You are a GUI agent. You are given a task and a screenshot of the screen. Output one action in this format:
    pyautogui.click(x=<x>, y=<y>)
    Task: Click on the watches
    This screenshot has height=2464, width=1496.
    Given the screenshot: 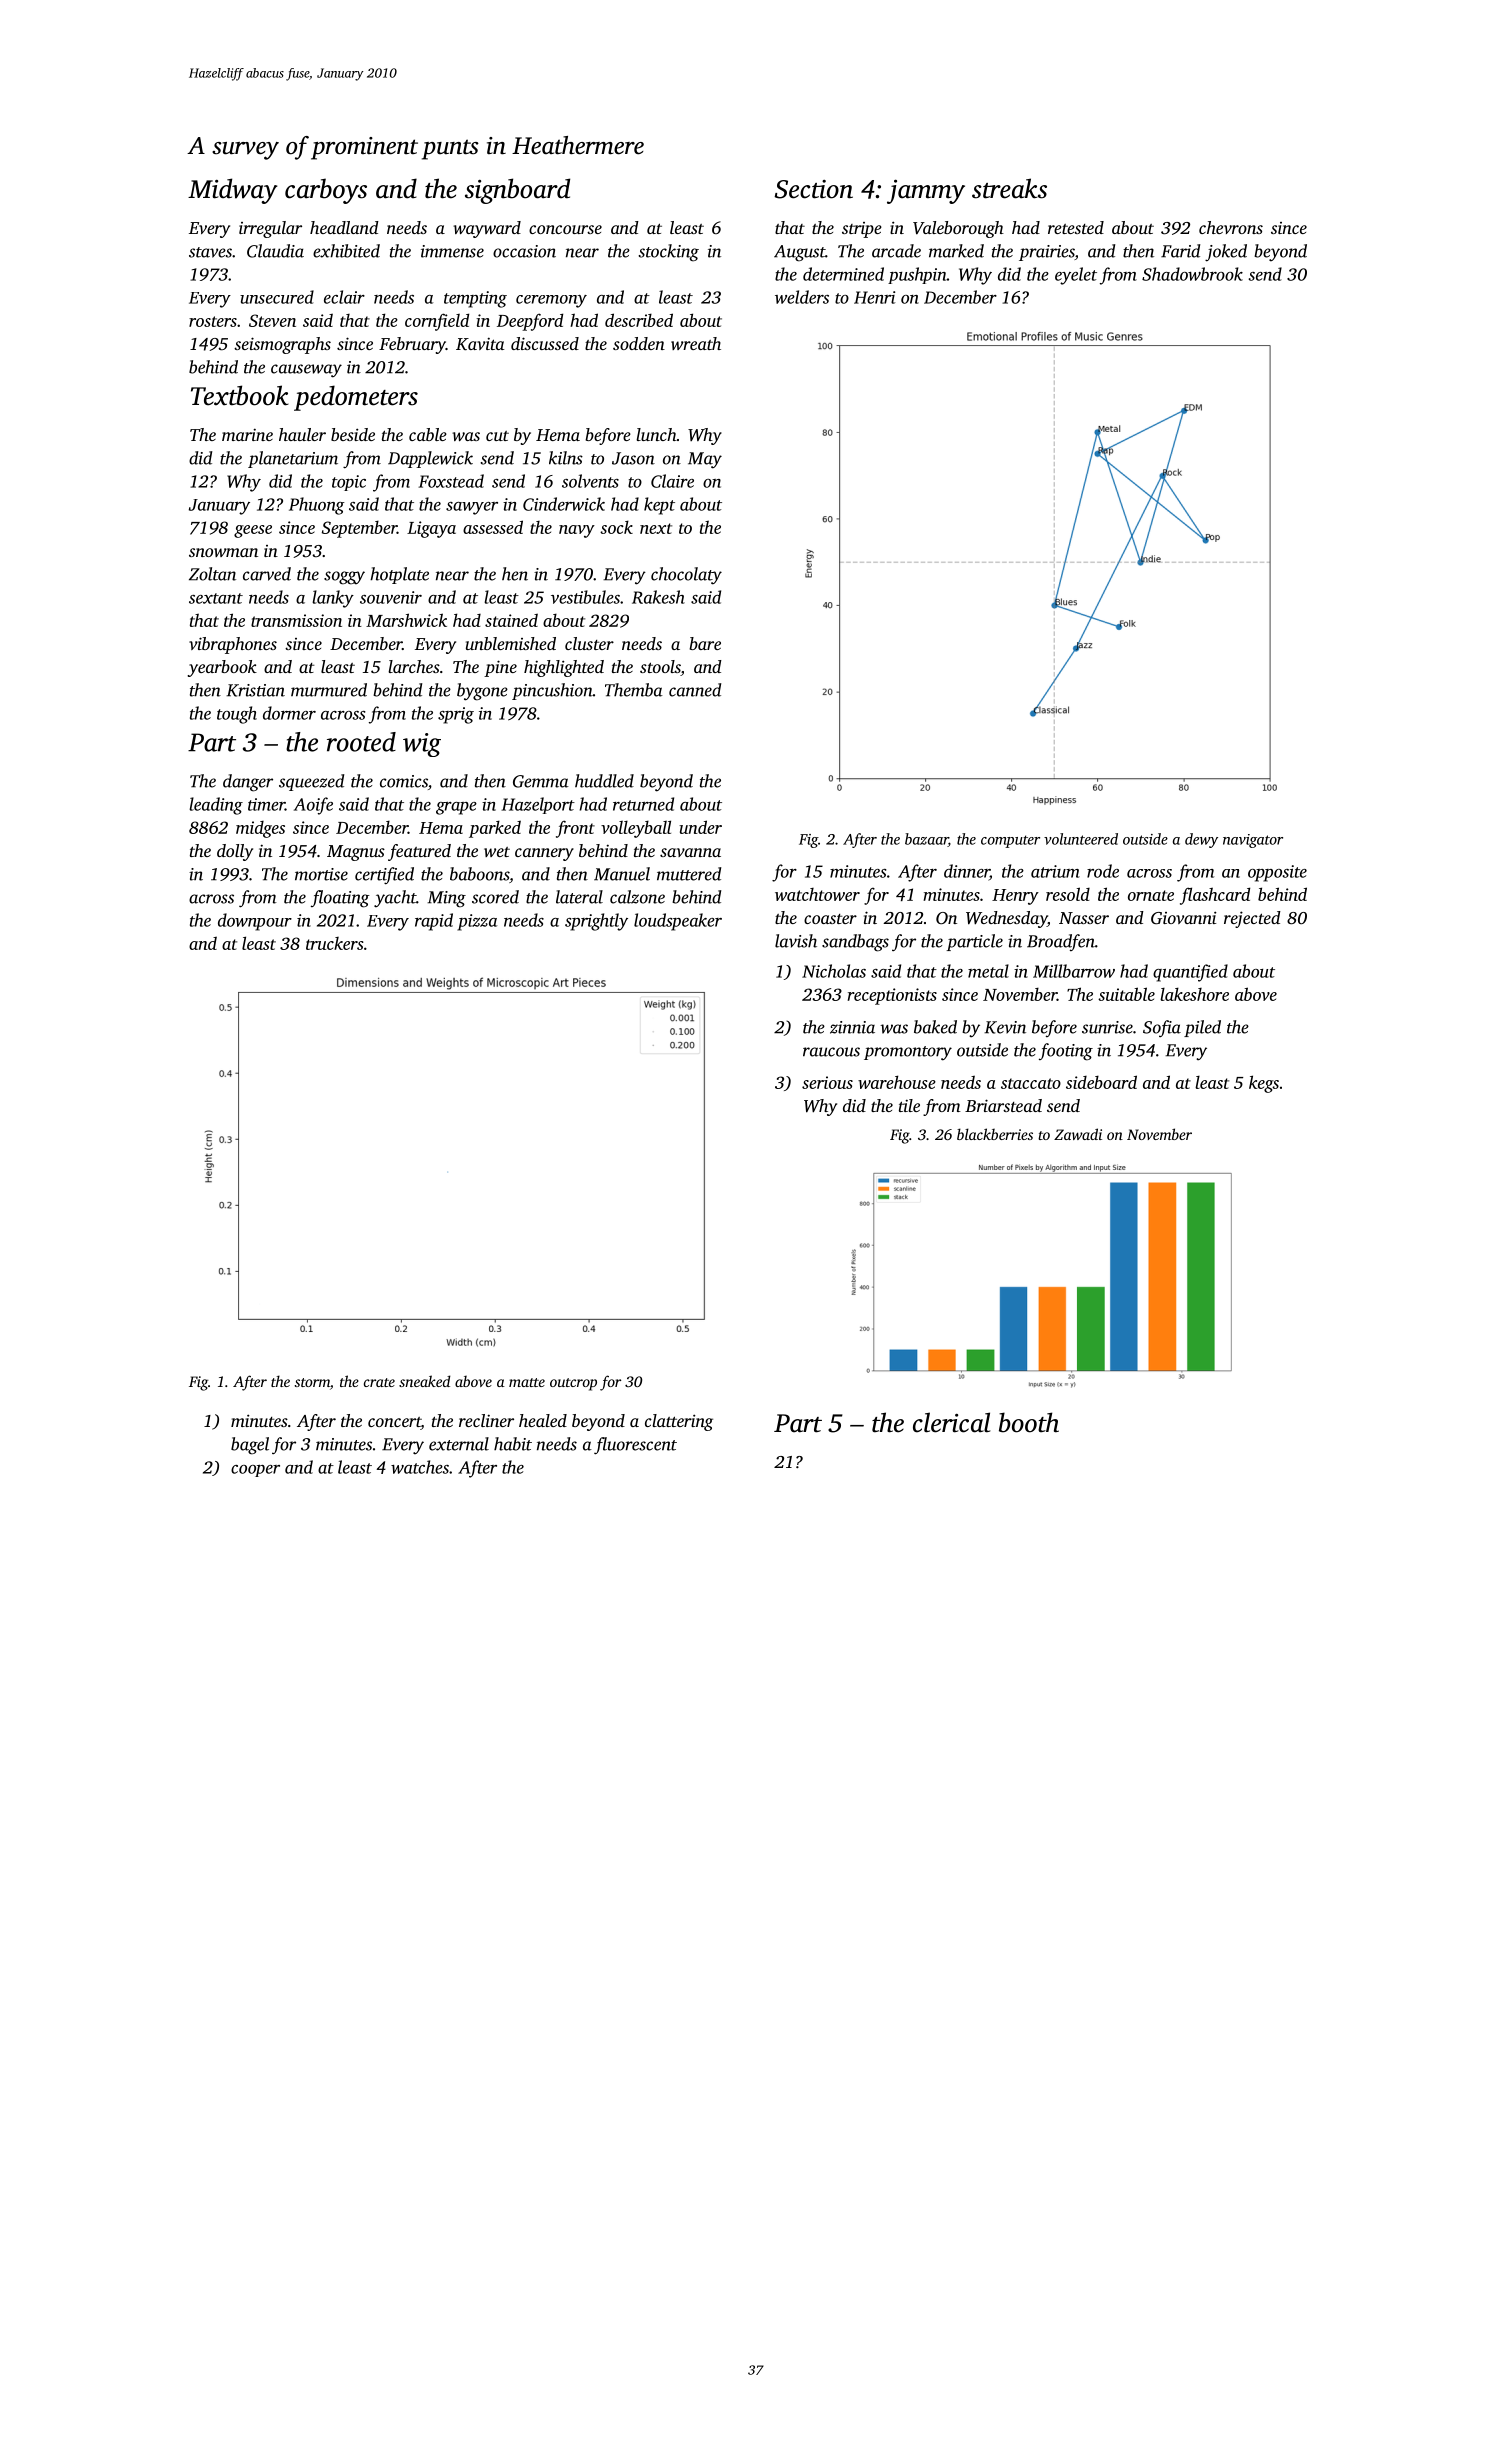 What is the action you would take?
    pyautogui.click(x=420, y=1467)
